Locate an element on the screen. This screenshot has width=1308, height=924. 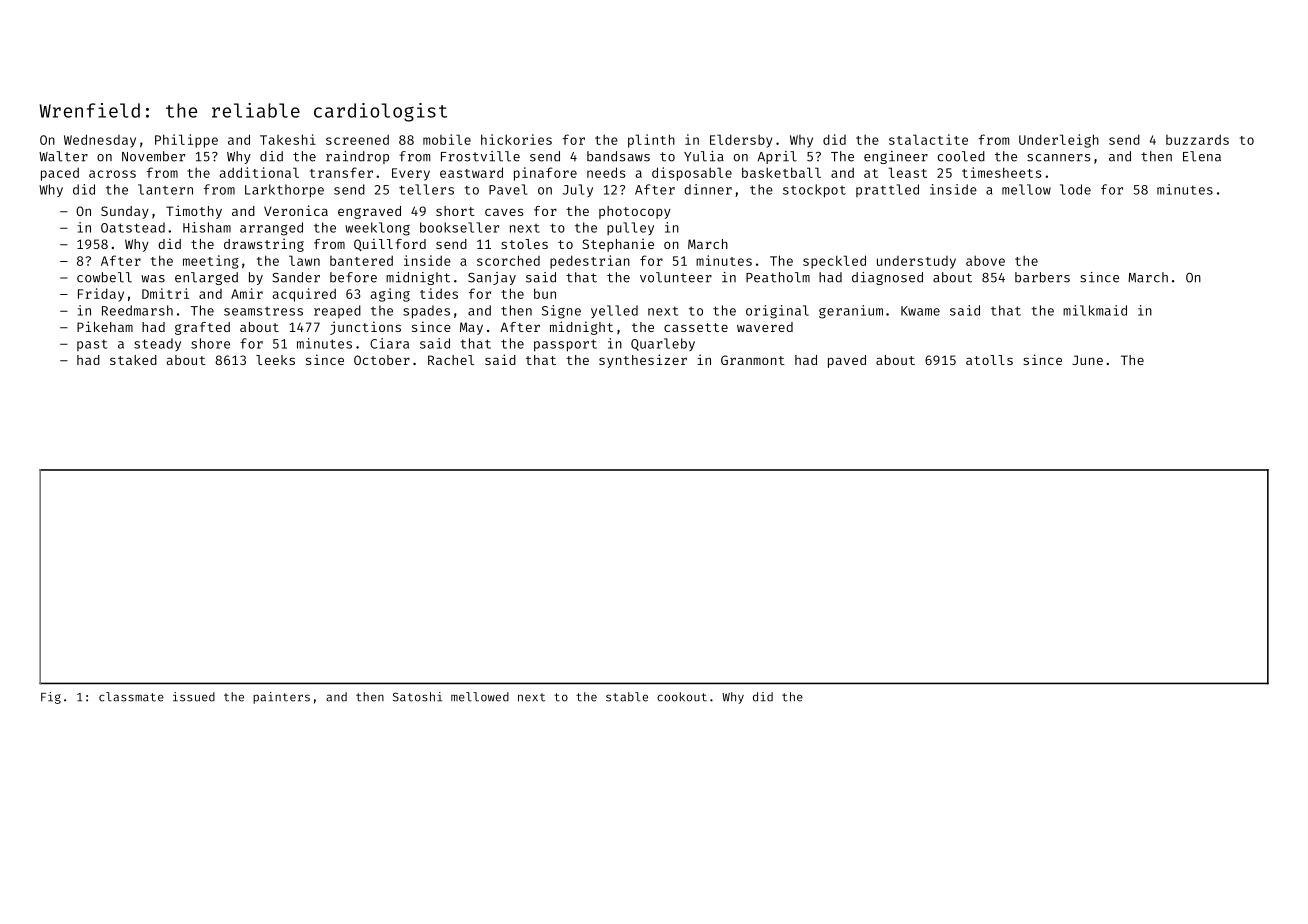
dinner is located at coordinates (708, 189).
